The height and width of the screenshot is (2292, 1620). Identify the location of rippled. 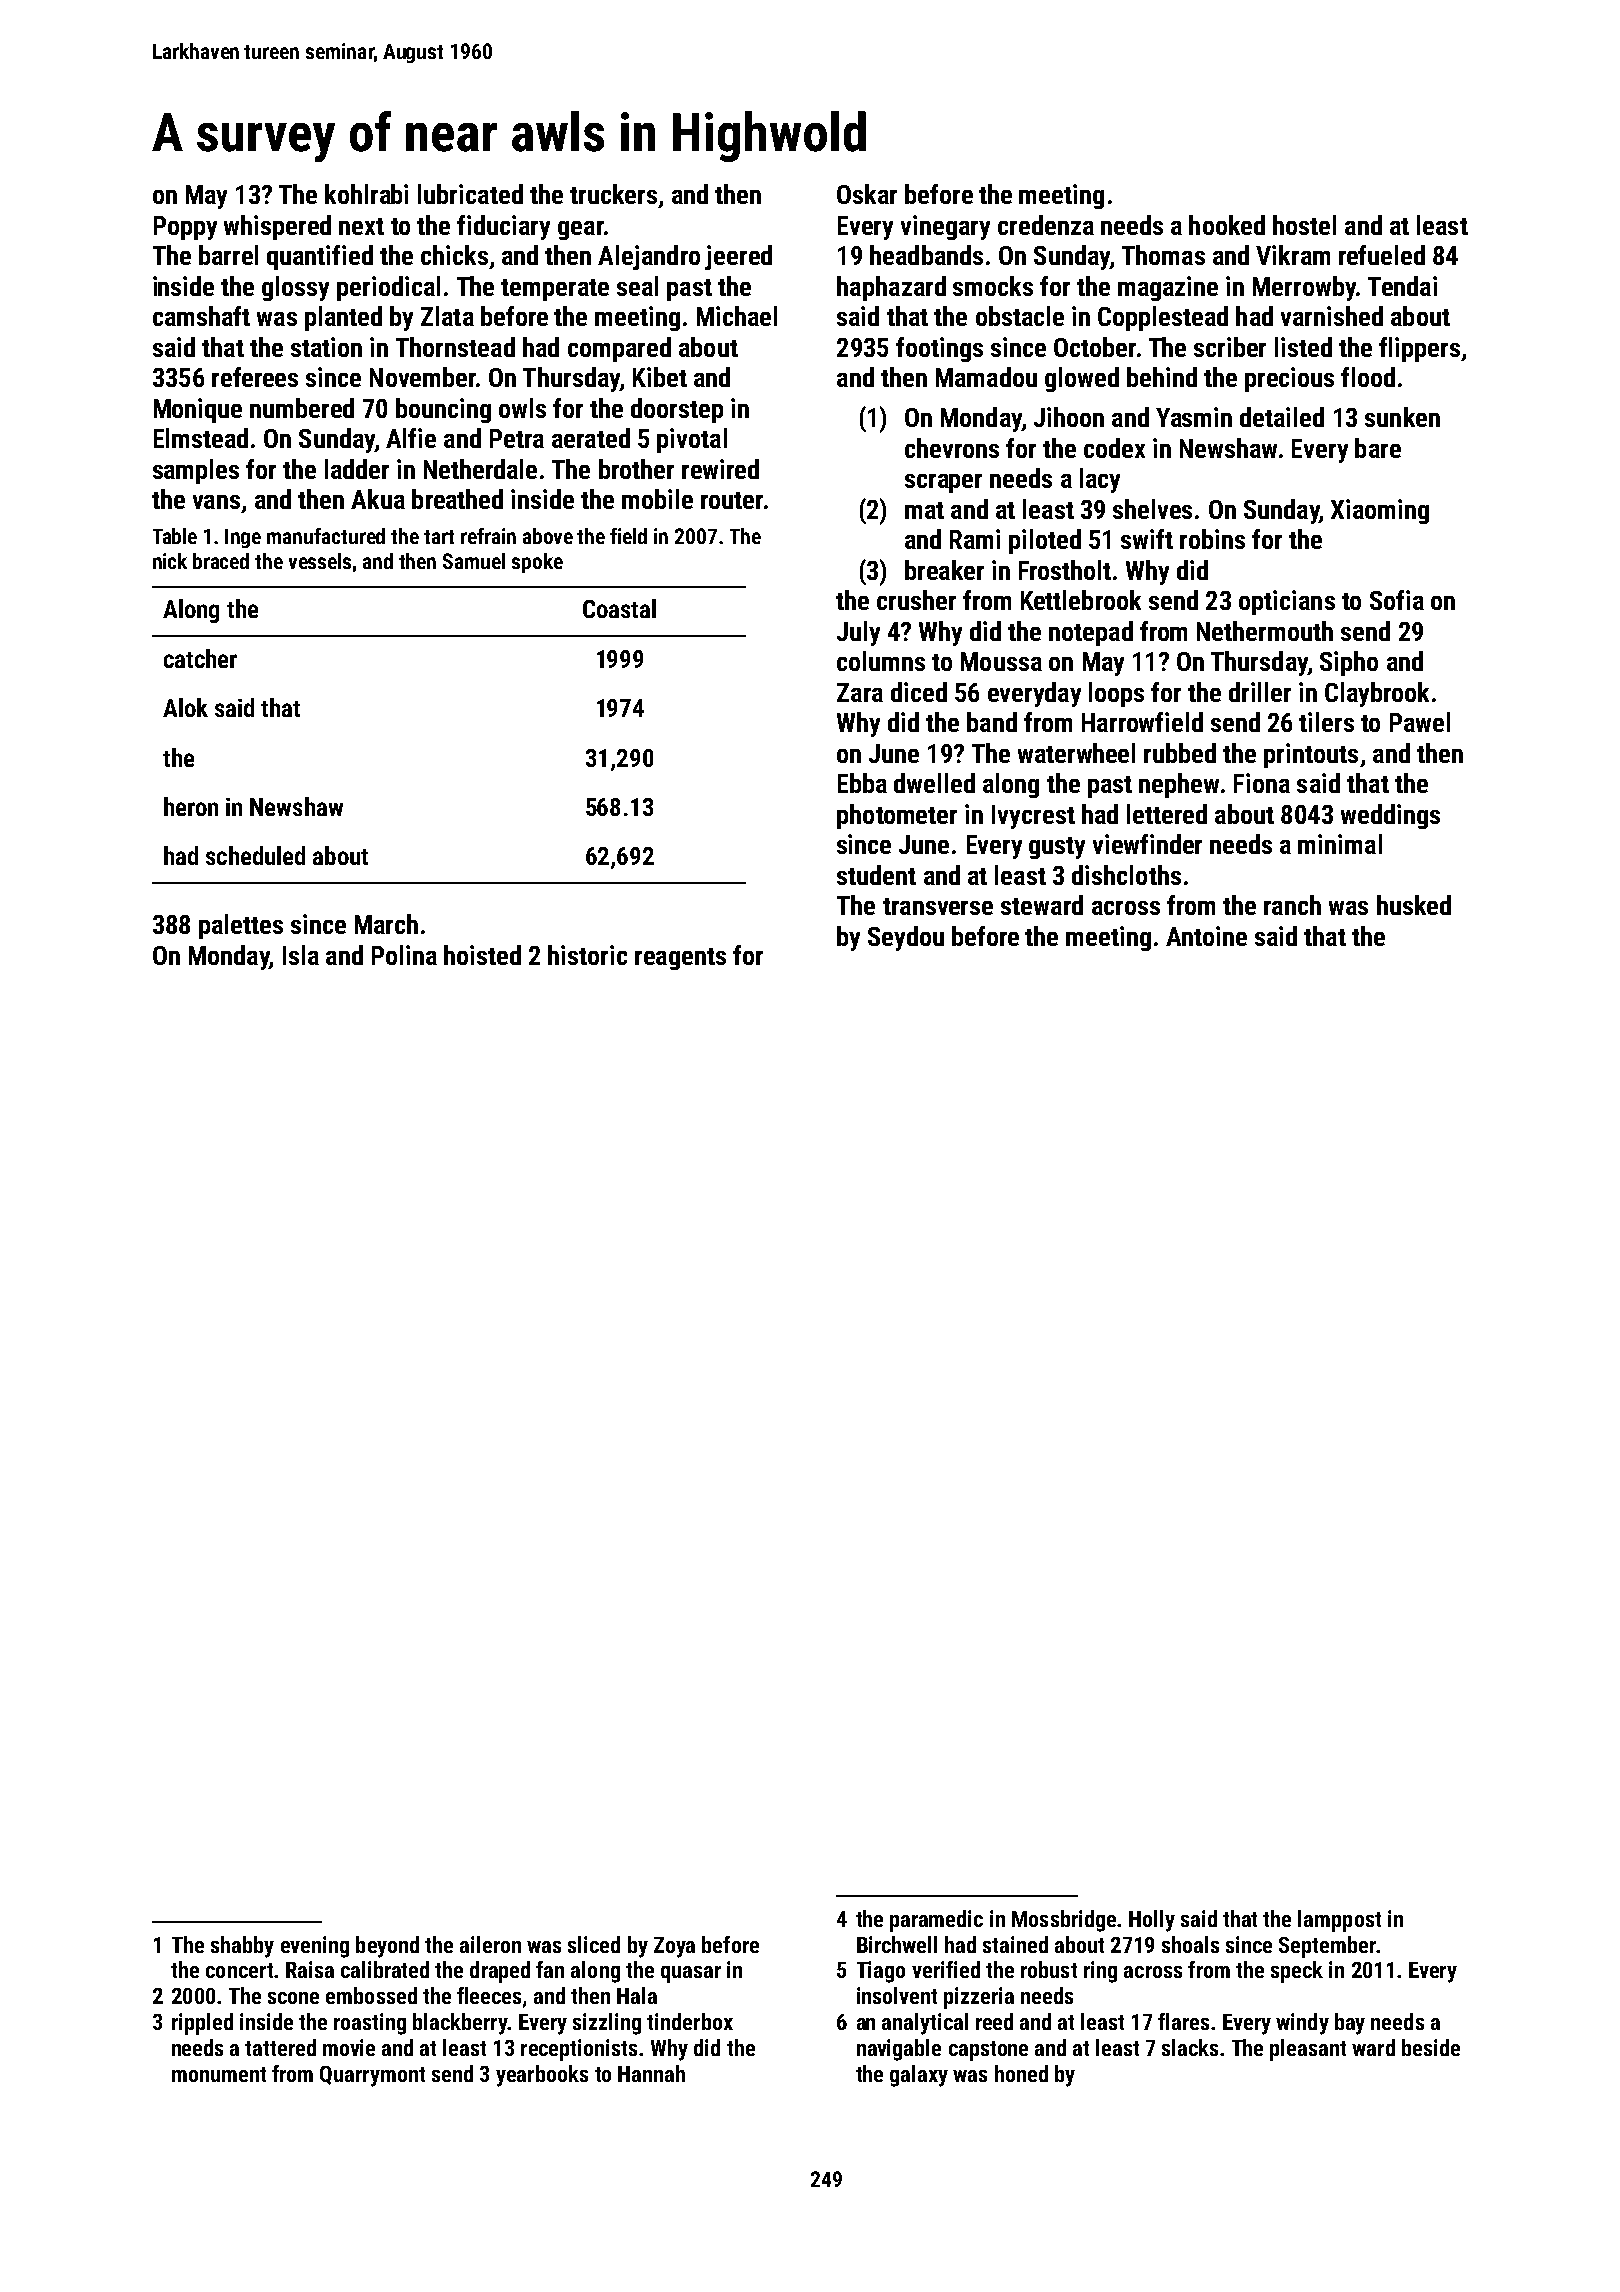
(202, 2024).
